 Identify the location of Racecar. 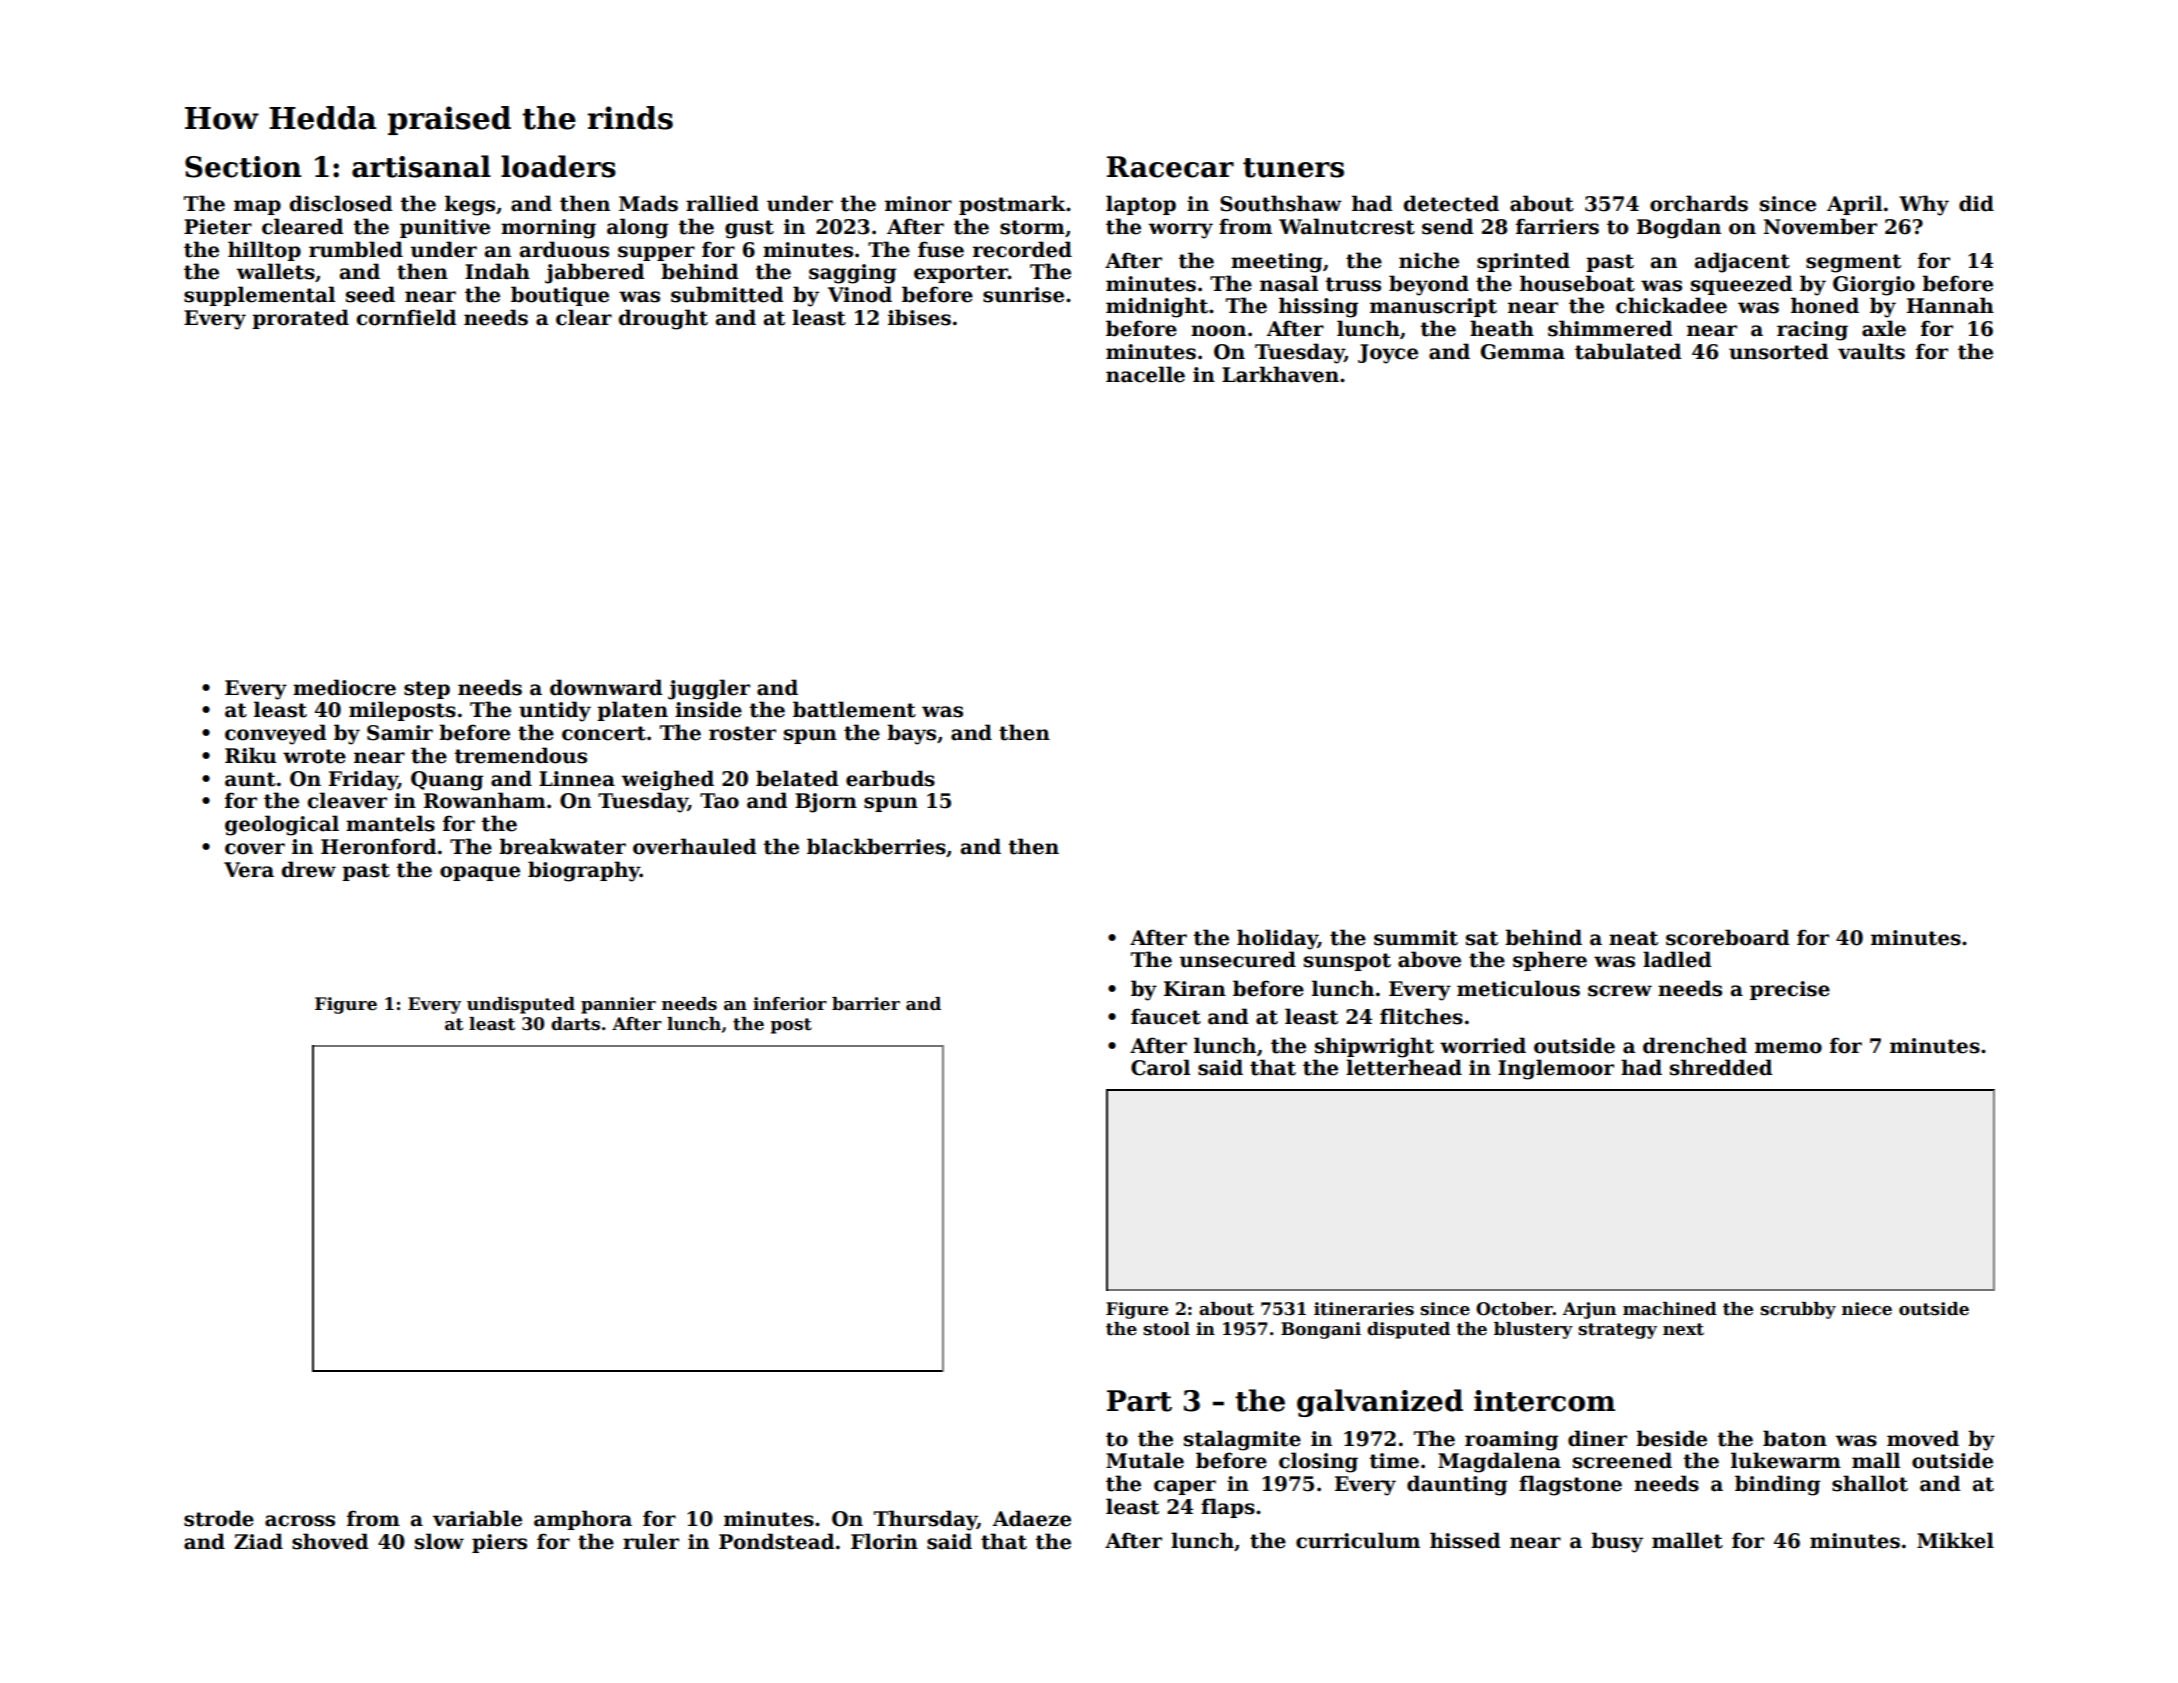
(1170, 167).
